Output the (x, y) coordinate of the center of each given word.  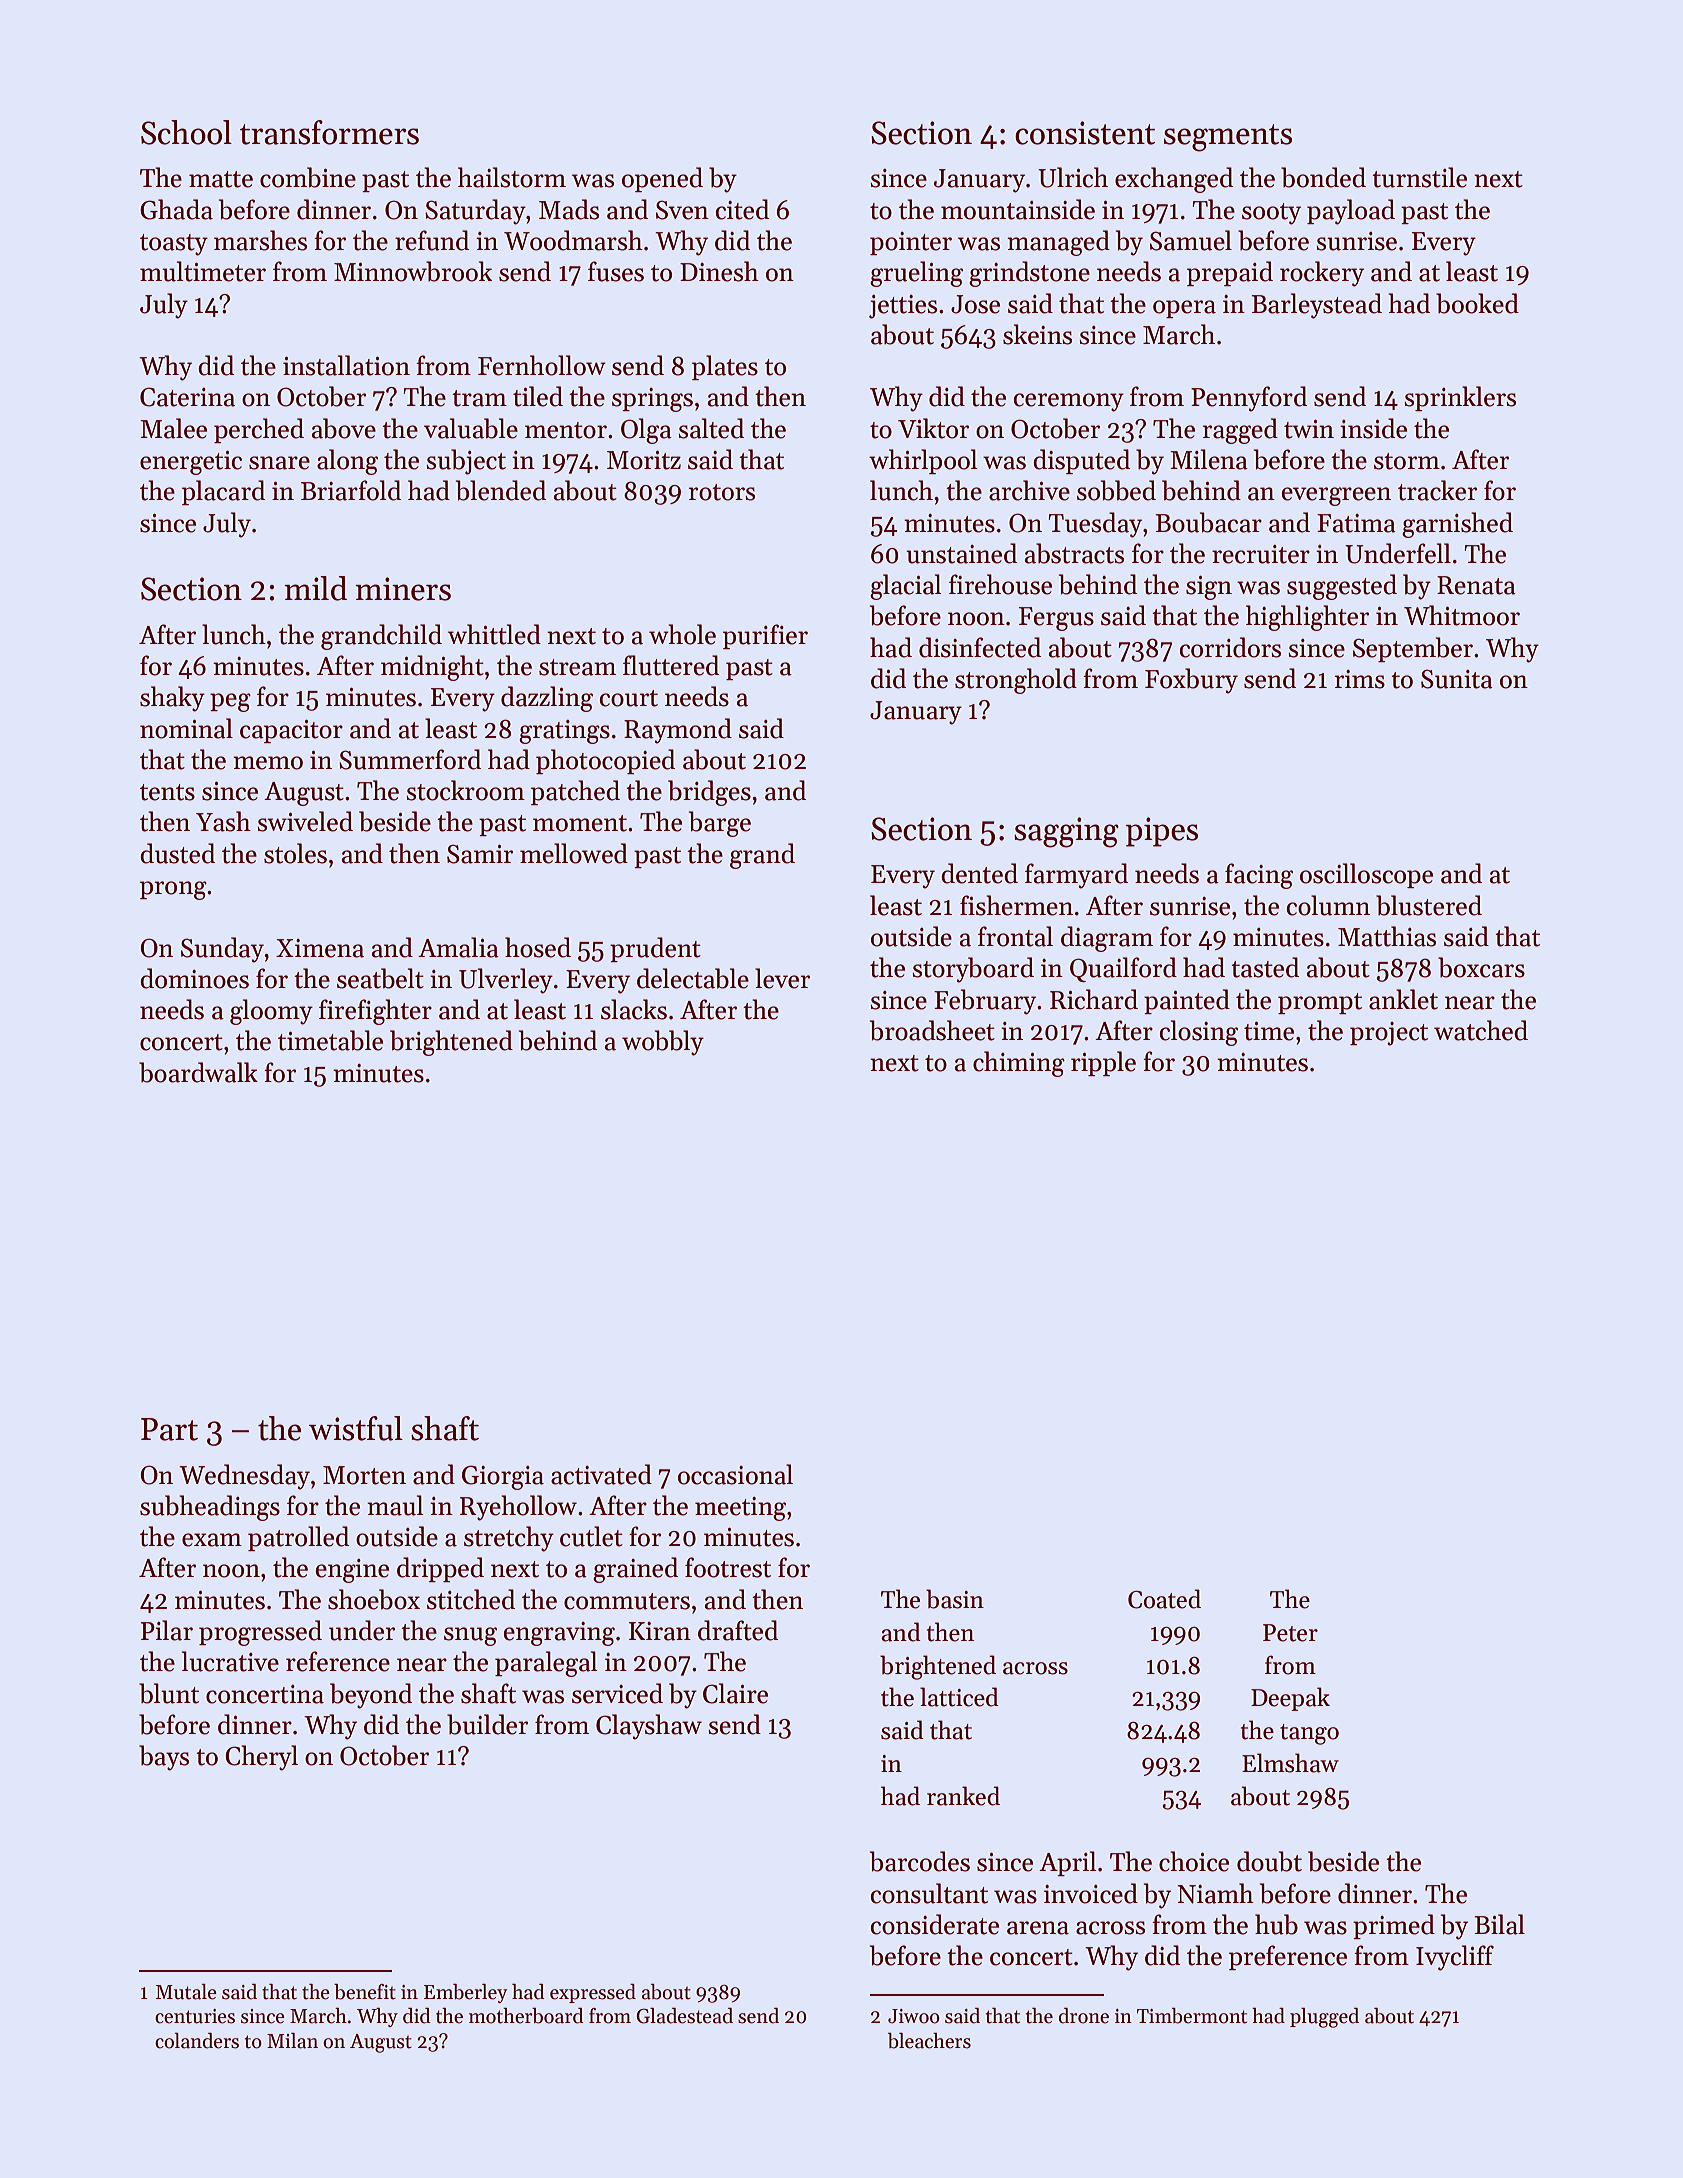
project (1389, 1034)
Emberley (465, 1993)
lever (782, 978)
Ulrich (1073, 177)
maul (395, 1505)
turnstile (1419, 177)
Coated (1164, 1599)
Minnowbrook (413, 271)
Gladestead (684, 2016)
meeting (740, 1509)
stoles (295, 853)
